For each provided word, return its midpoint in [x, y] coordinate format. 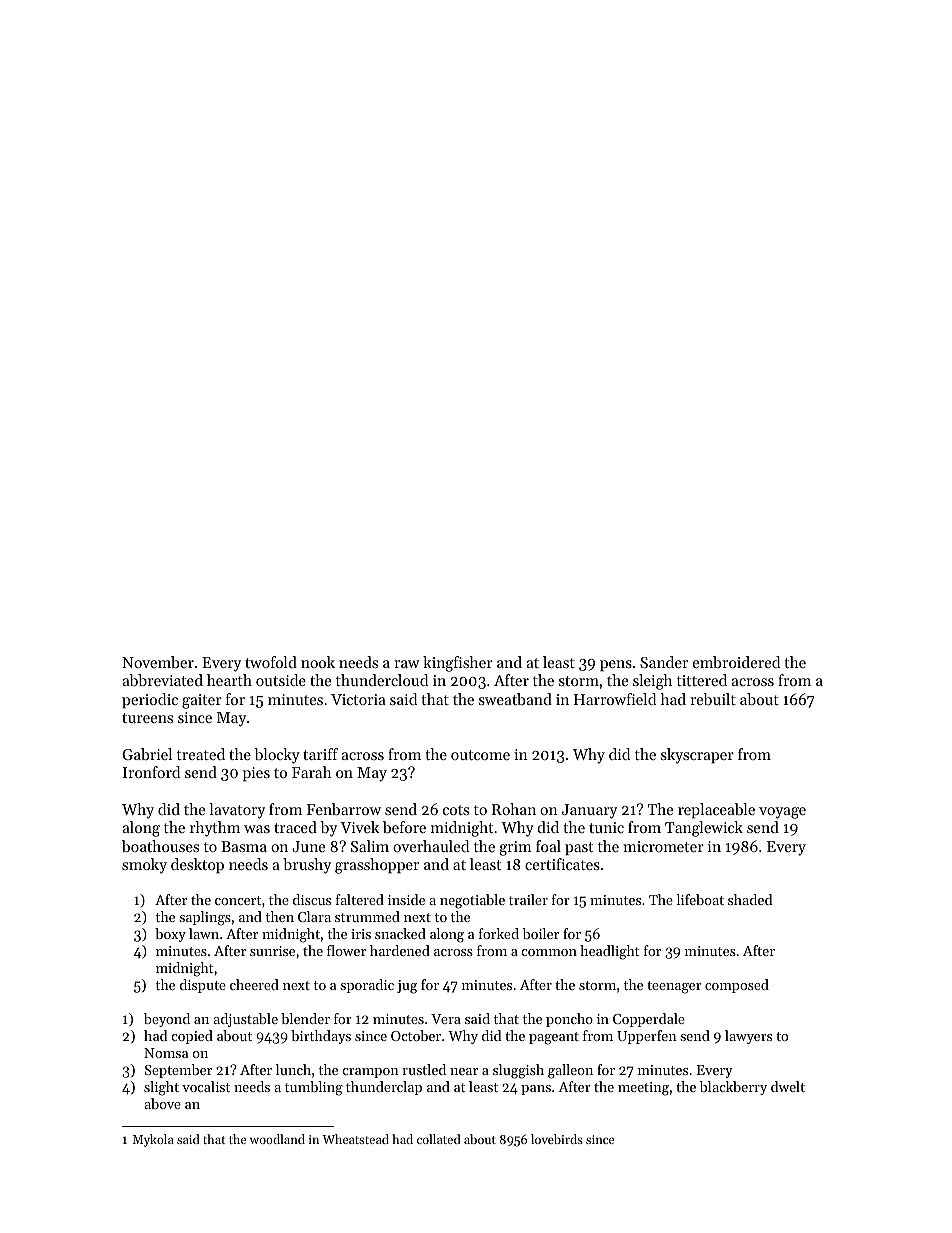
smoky [144, 866]
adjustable [245, 1020]
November [158, 662]
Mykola [153, 1140]
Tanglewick [704, 829]
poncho [569, 1020]
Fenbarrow [344, 809]
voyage [782, 813]
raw [407, 664]
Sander [664, 662]
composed [737, 986]
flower [346, 950]
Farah [312, 772]
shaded [750, 899]
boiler [541, 933]
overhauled [431, 846]
